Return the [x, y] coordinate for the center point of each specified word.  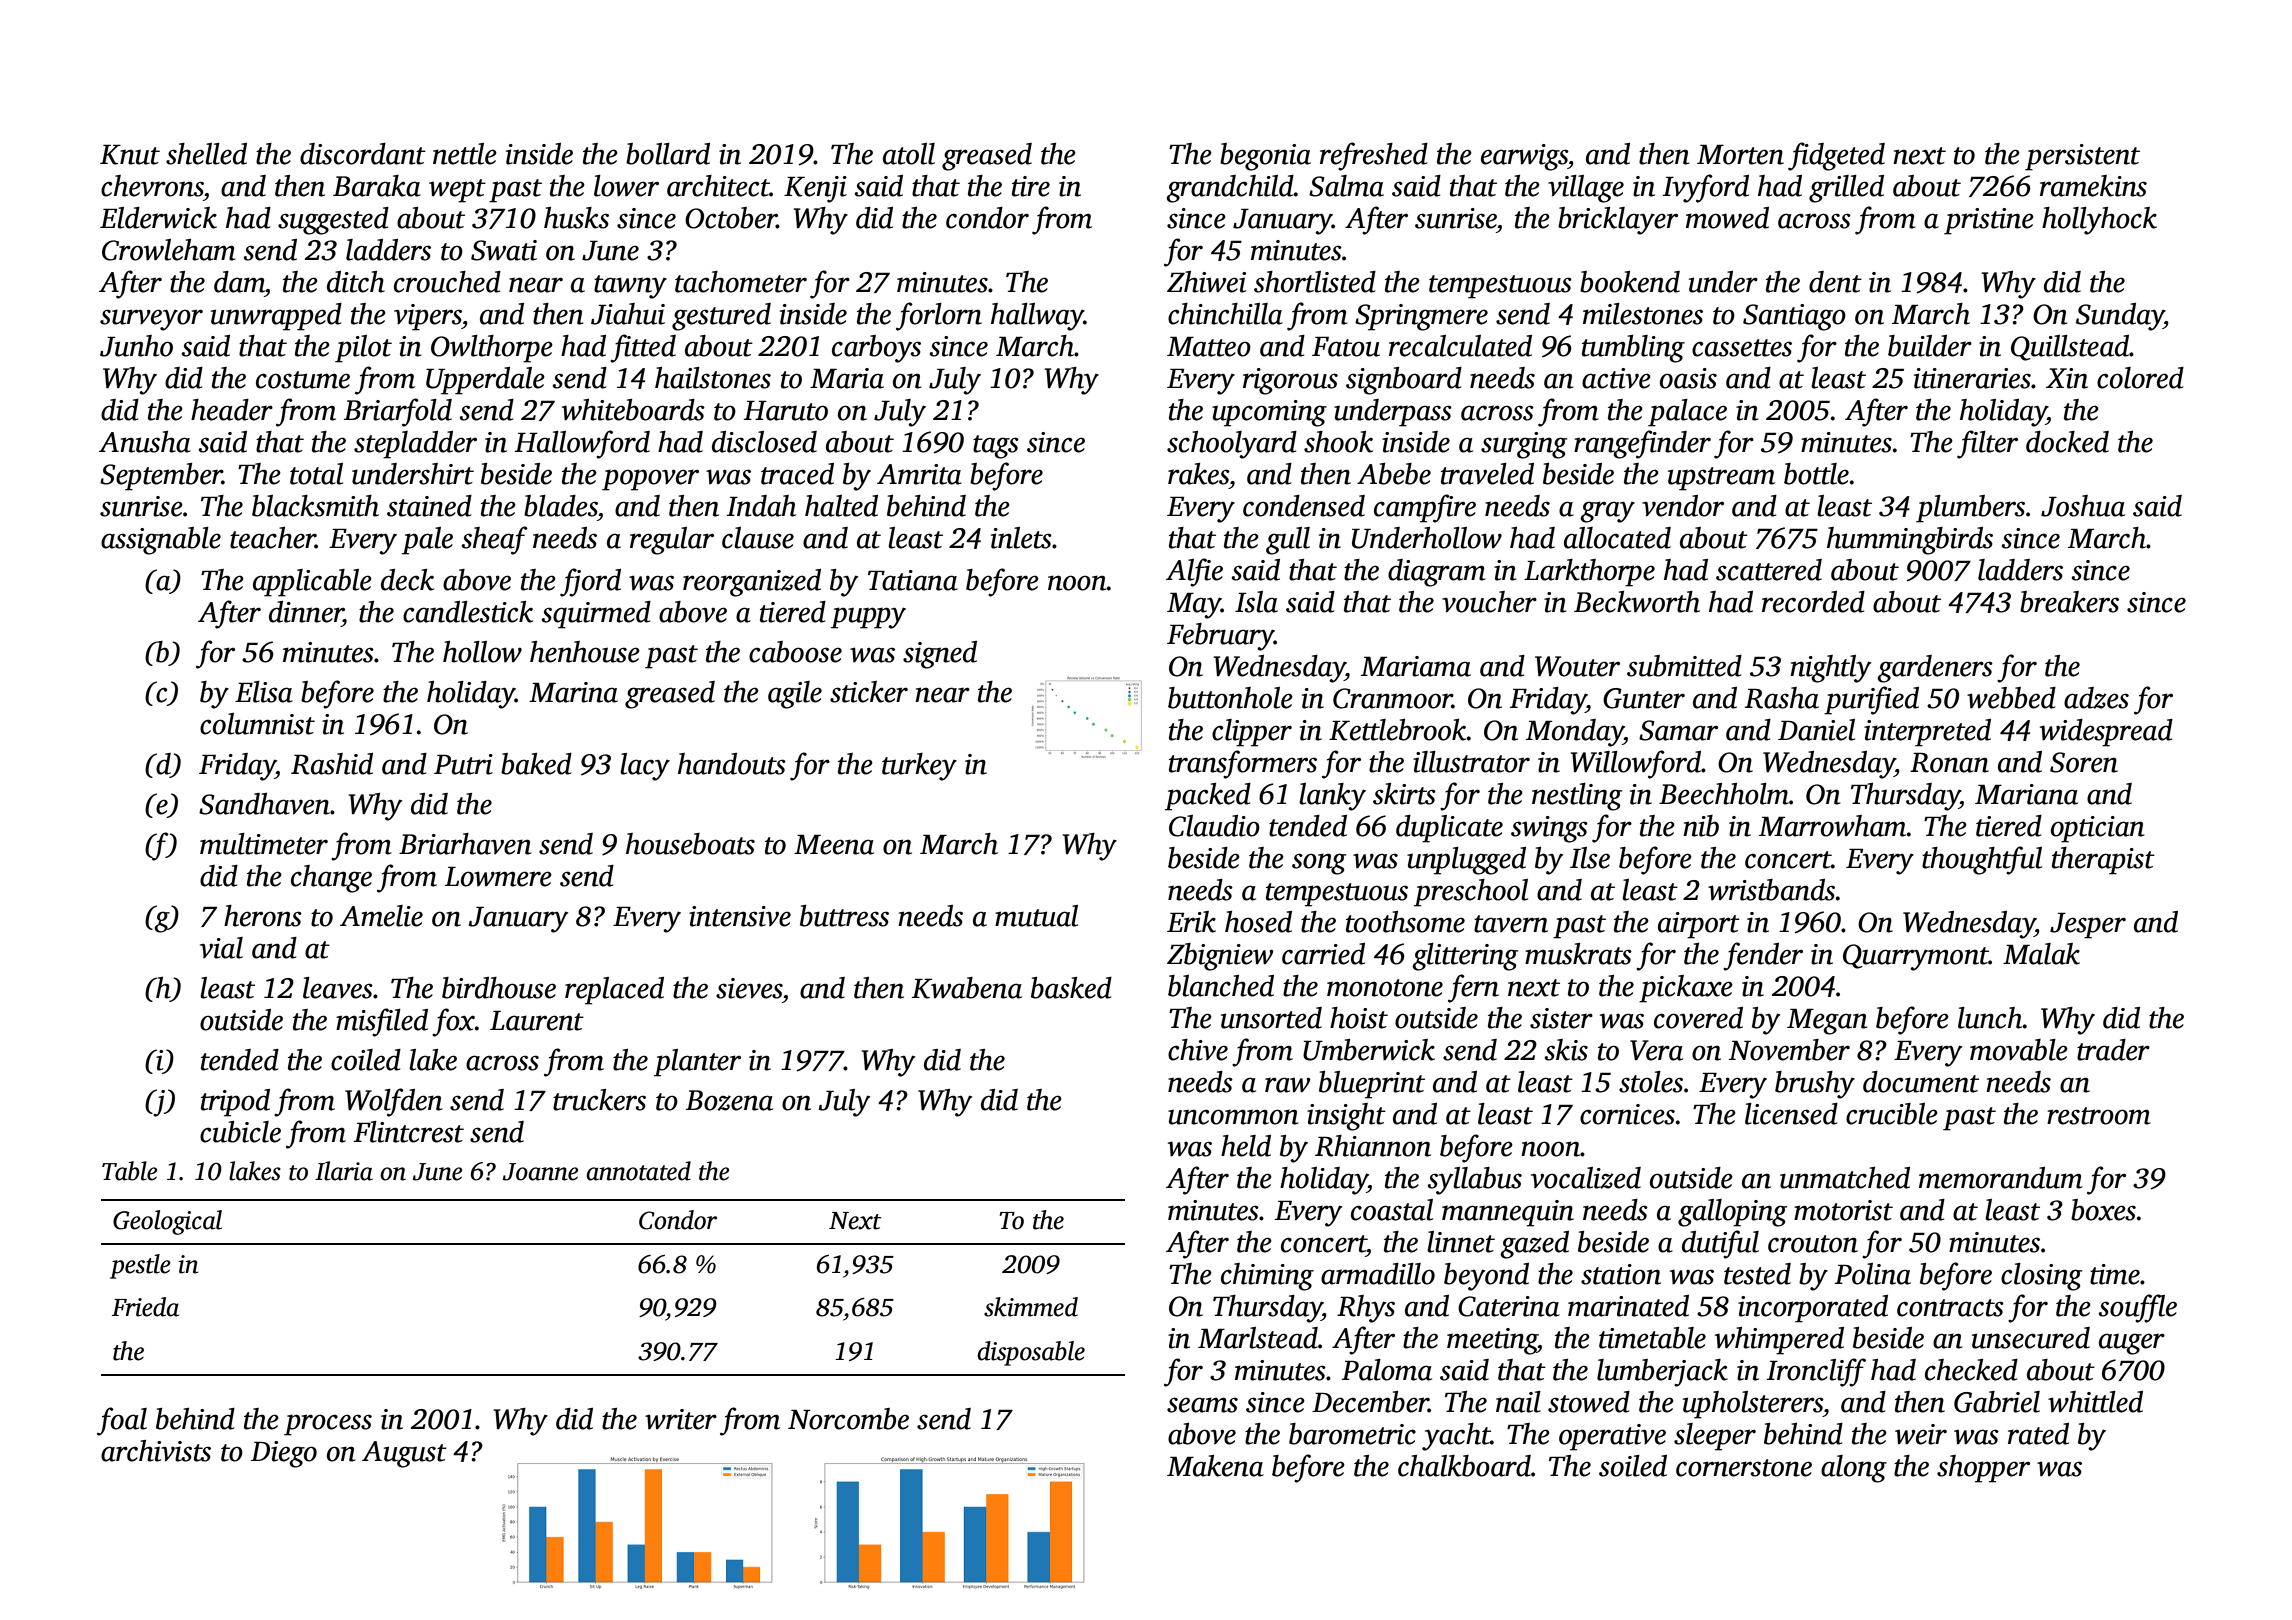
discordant [363, 154]
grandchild [1230, 189]
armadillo [1378, 1274]
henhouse [585, 652]
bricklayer [1618, 221]
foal [122, 1421]
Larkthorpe [1589, 573]
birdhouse [499, 988]
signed [940, 655]
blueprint [1372, 1085]
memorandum [2001, 1178]
